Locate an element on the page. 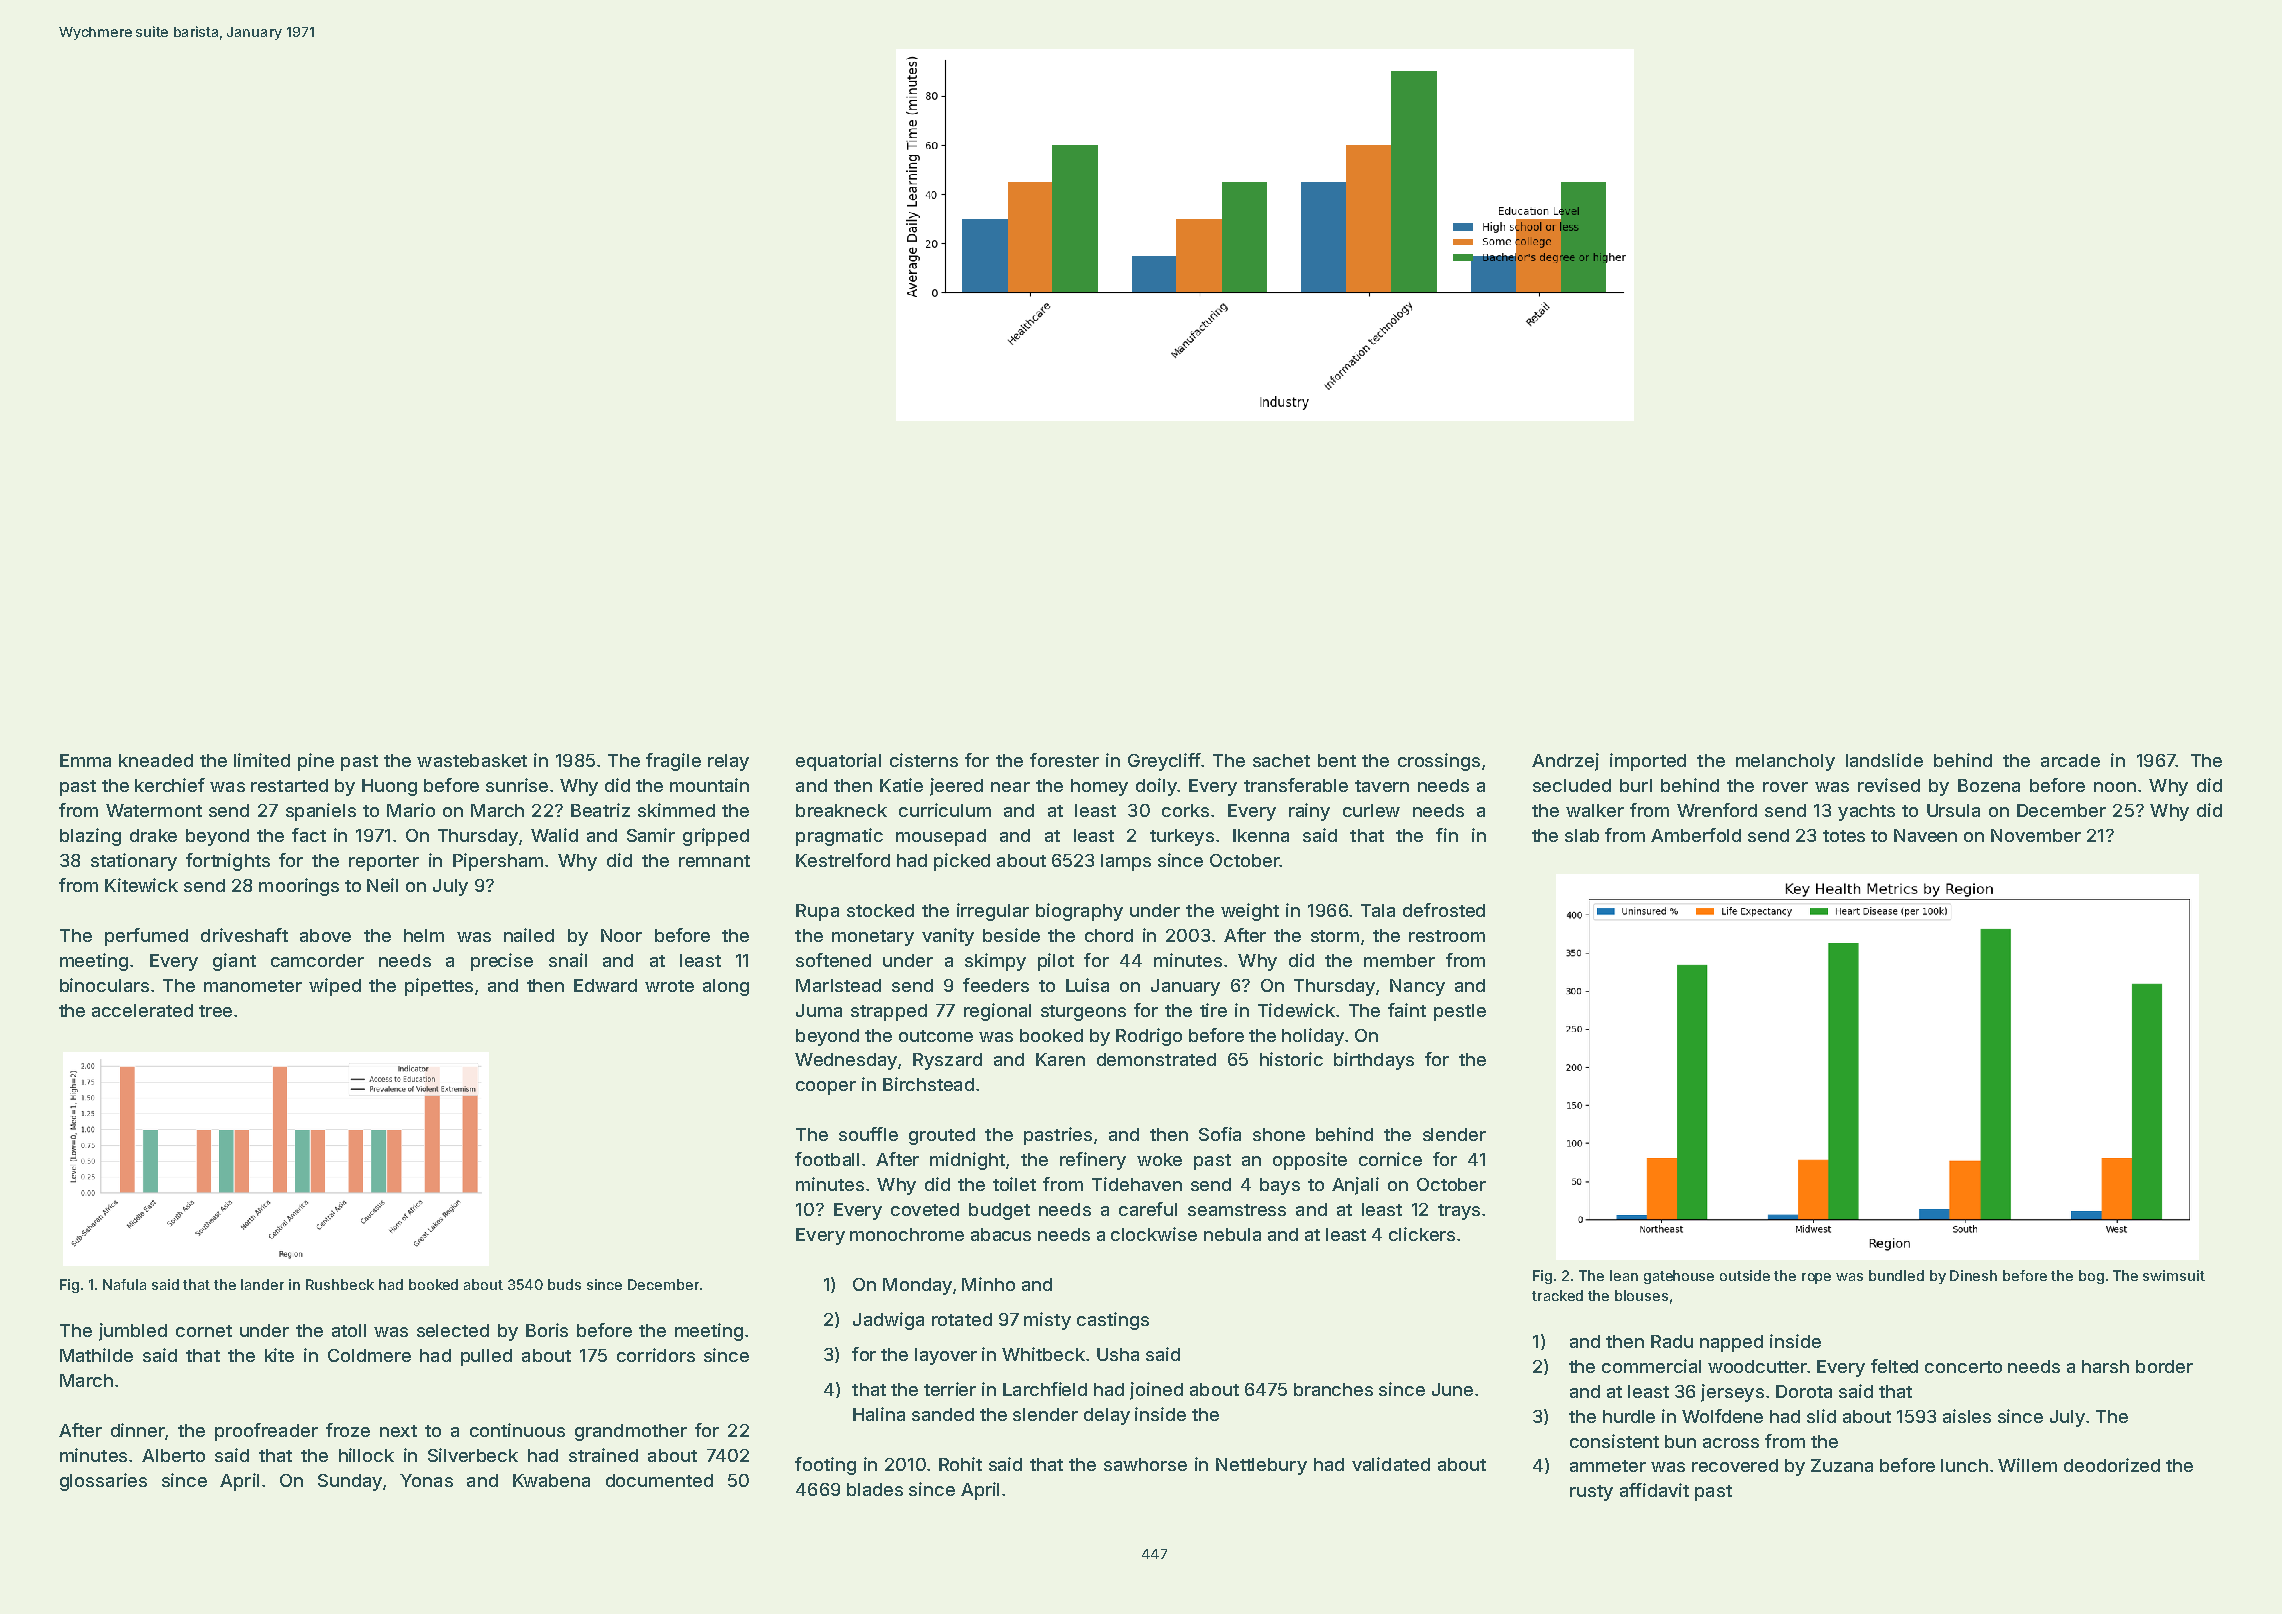 The image size is (2282, 1614). arcade is located at coordinates (2070, 760).
